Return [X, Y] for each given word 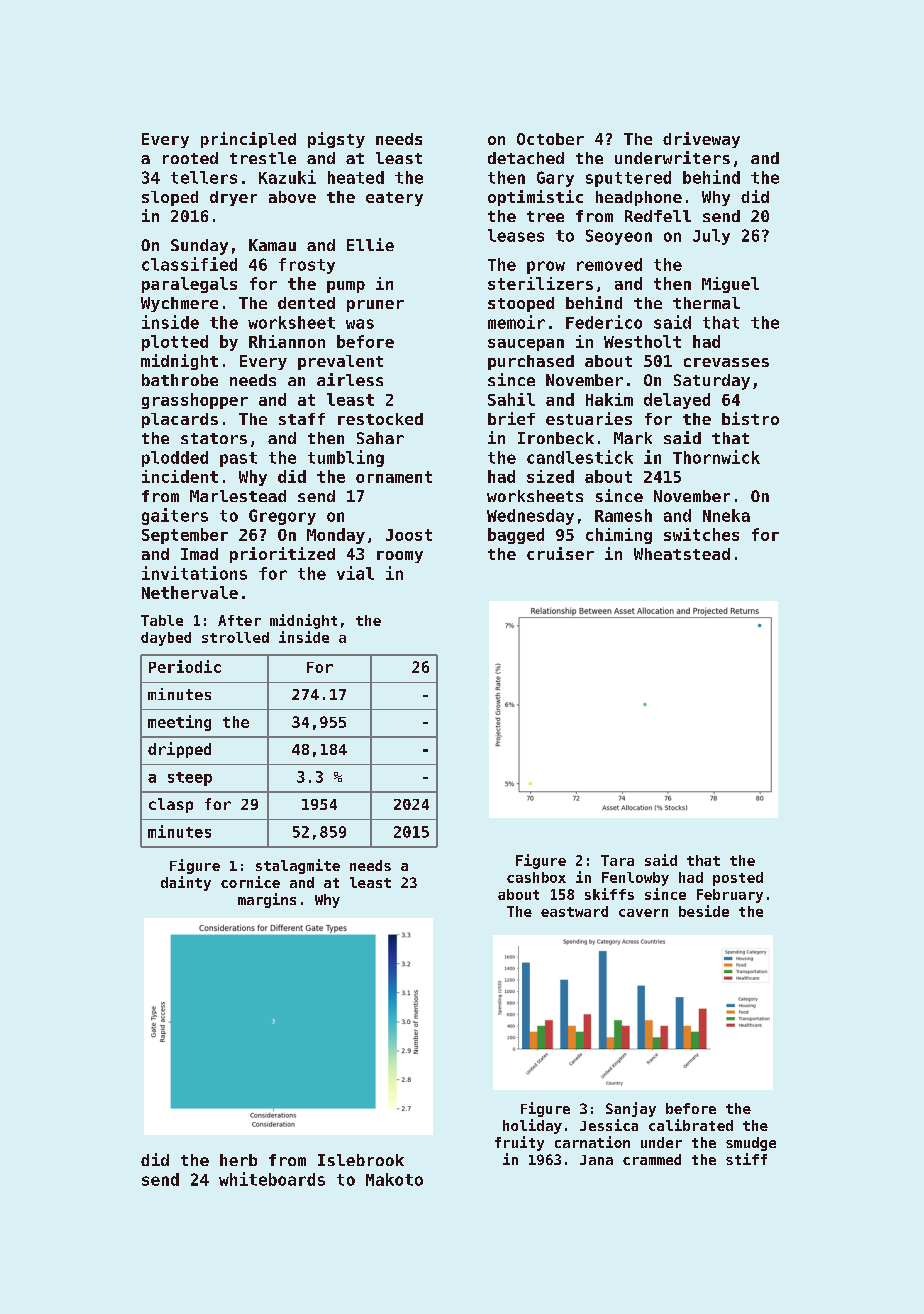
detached [526, 158]
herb [238, 1160]
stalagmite [298, 866]
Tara [617, 860]
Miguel [730, 285]
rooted [190, 158]
